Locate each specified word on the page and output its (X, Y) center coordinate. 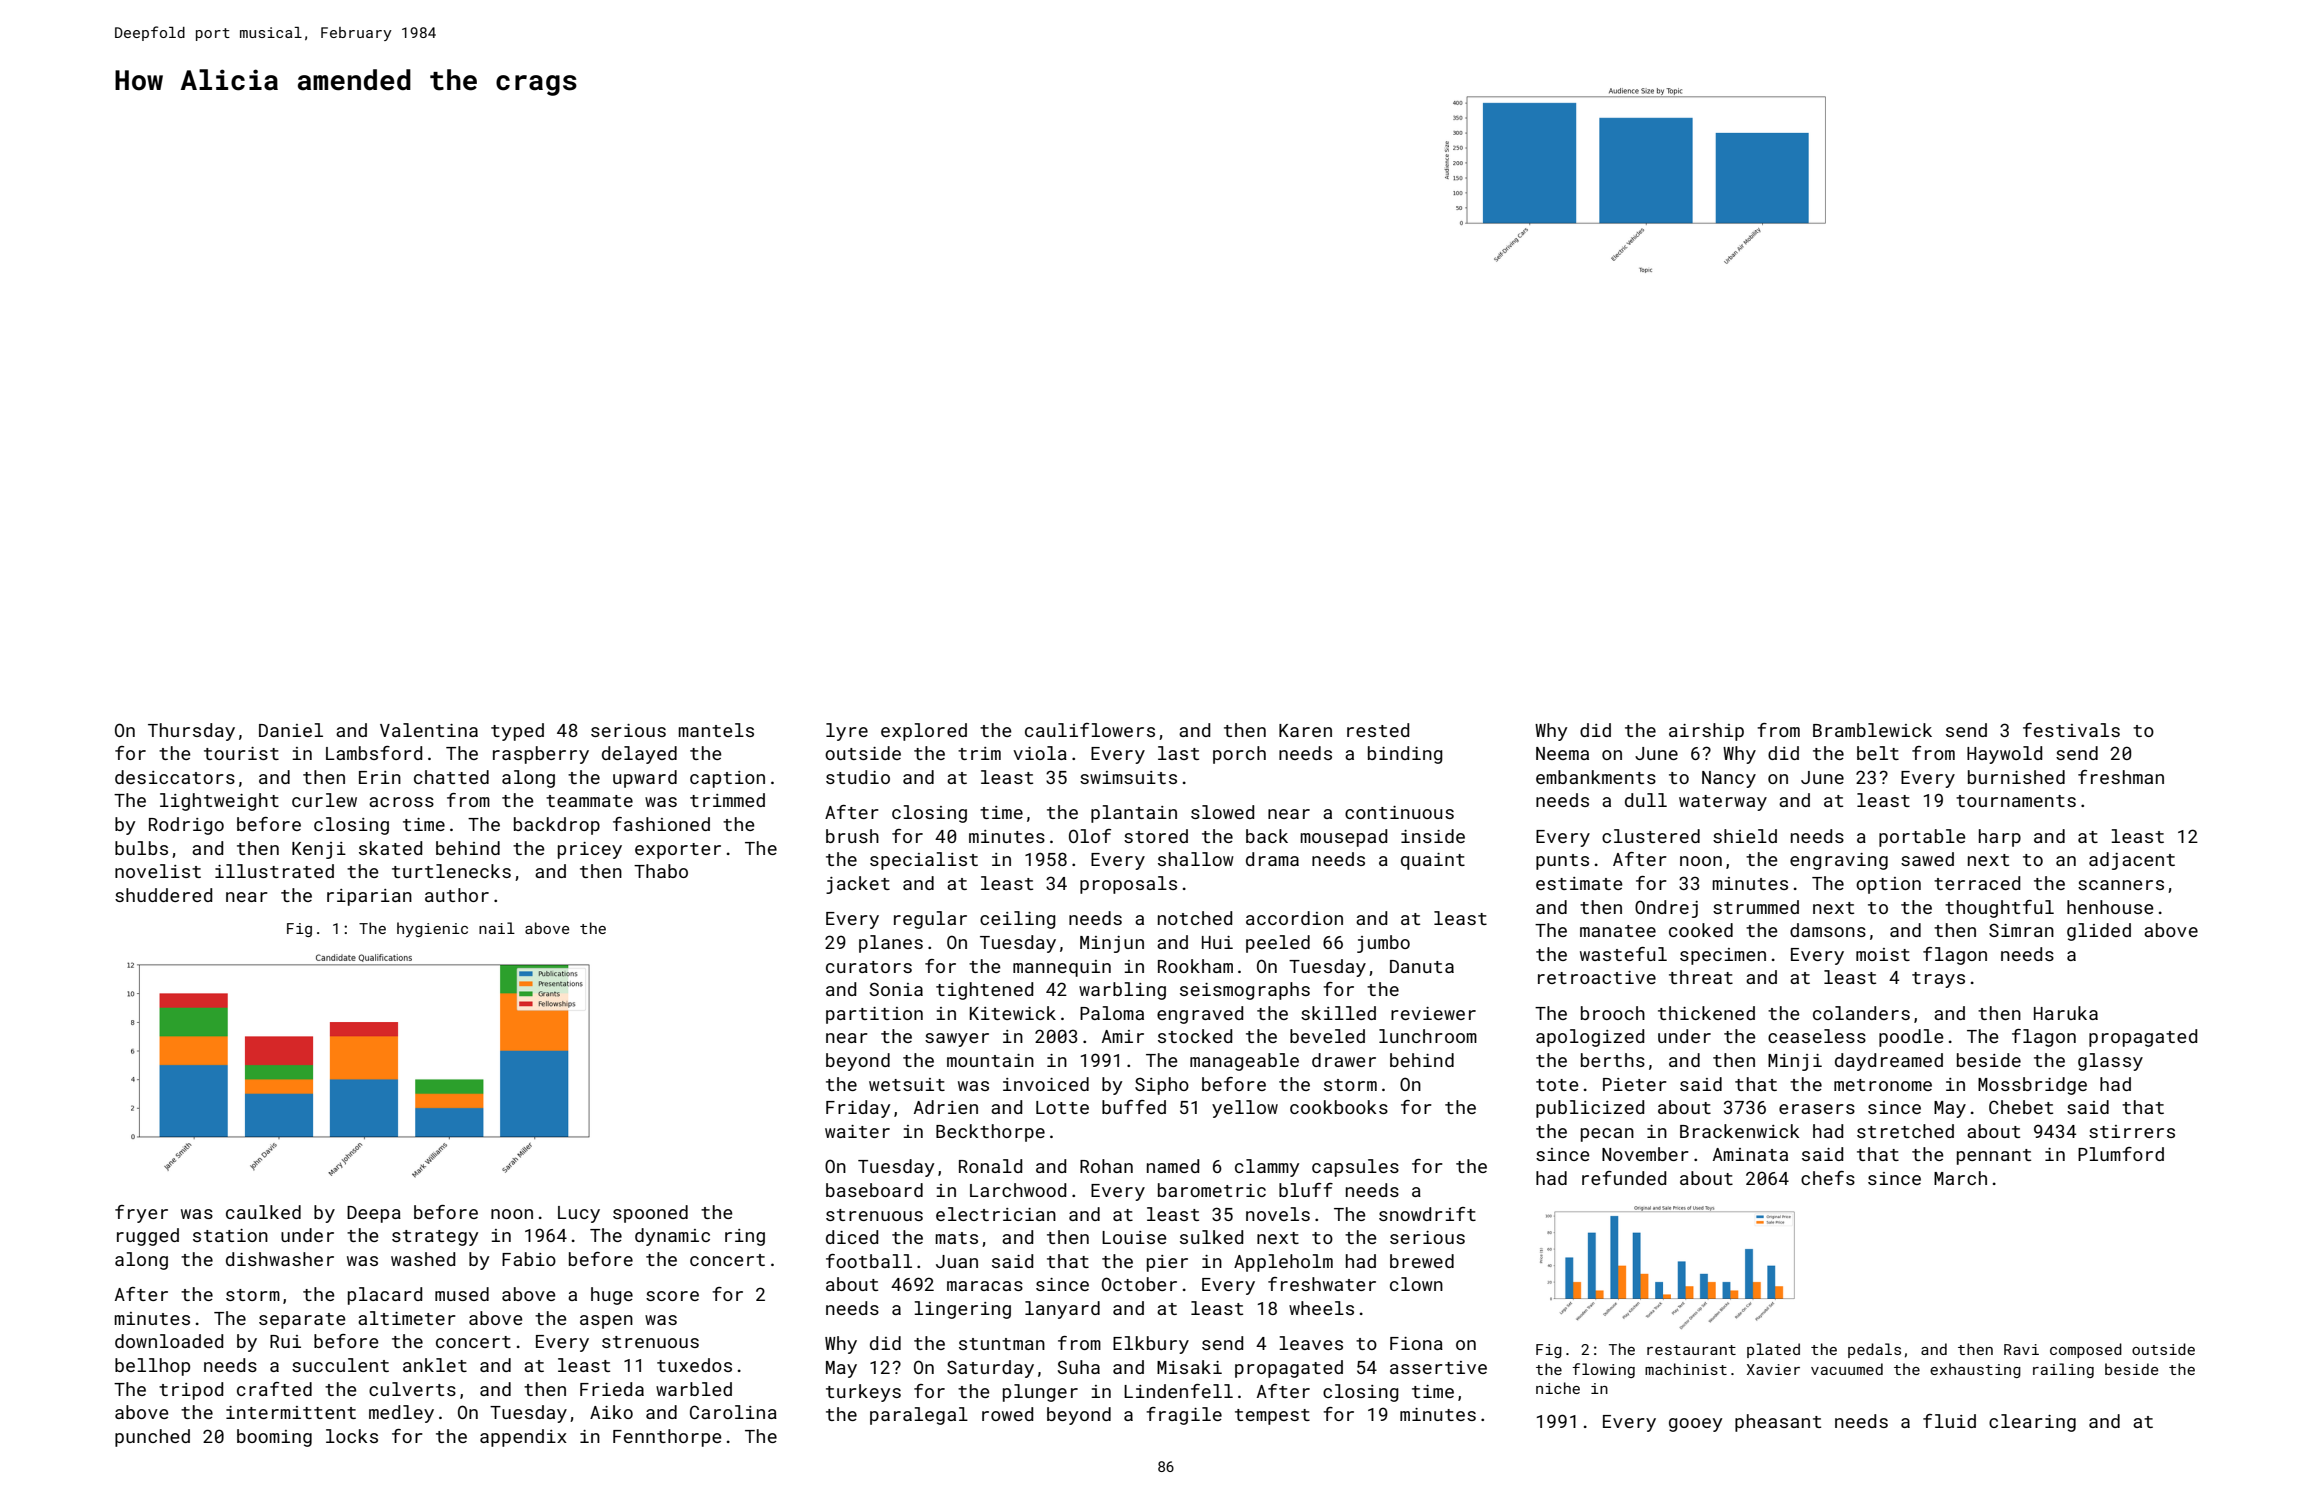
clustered (1651, 836)
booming (274, 1438)
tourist (241, 753)
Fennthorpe (667, 1438)
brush (852, 836)
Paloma (1112, 1013)
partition (874, 1015)
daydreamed (1889, 1062)
